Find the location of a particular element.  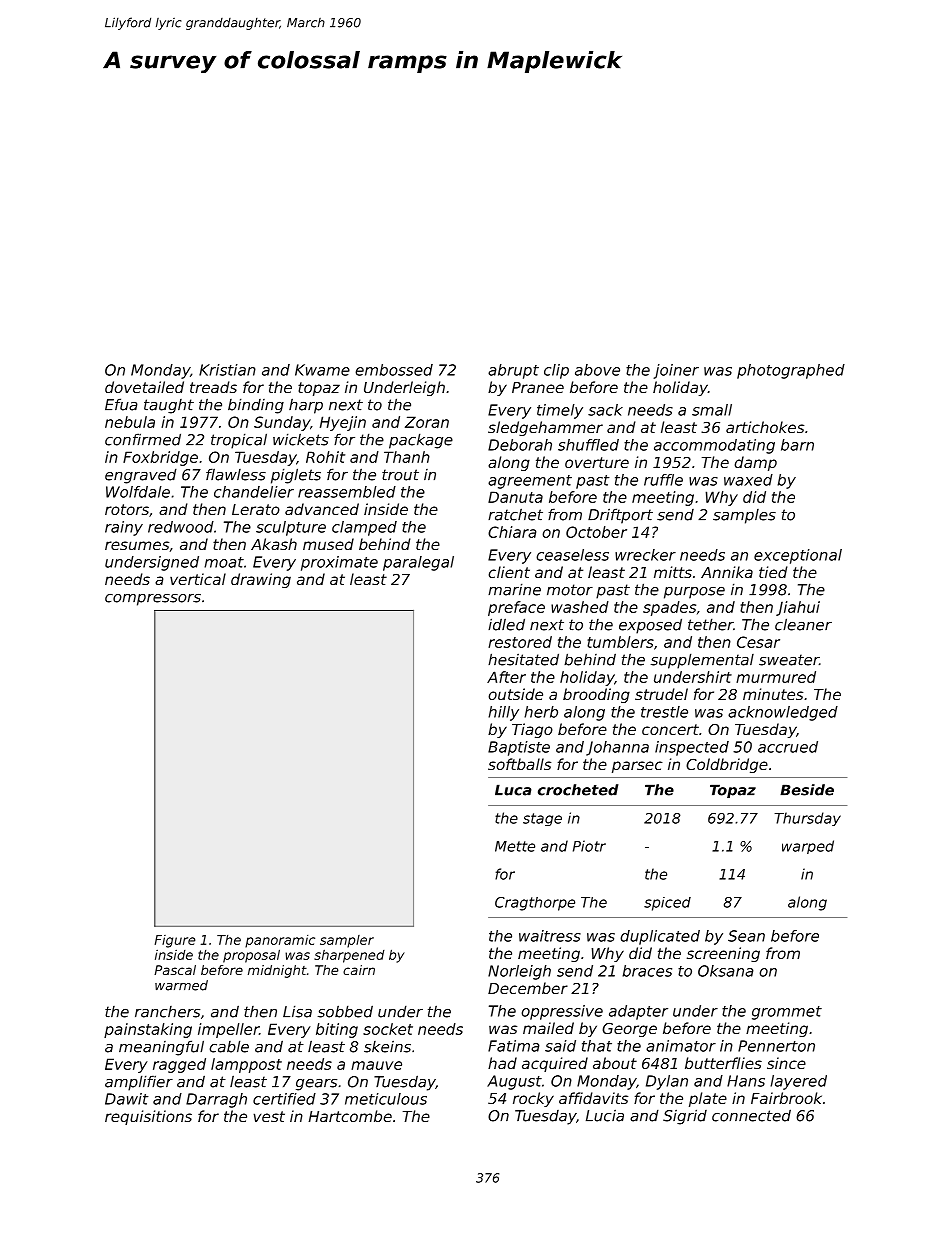

cairn is located at coordinates (359, 970).
